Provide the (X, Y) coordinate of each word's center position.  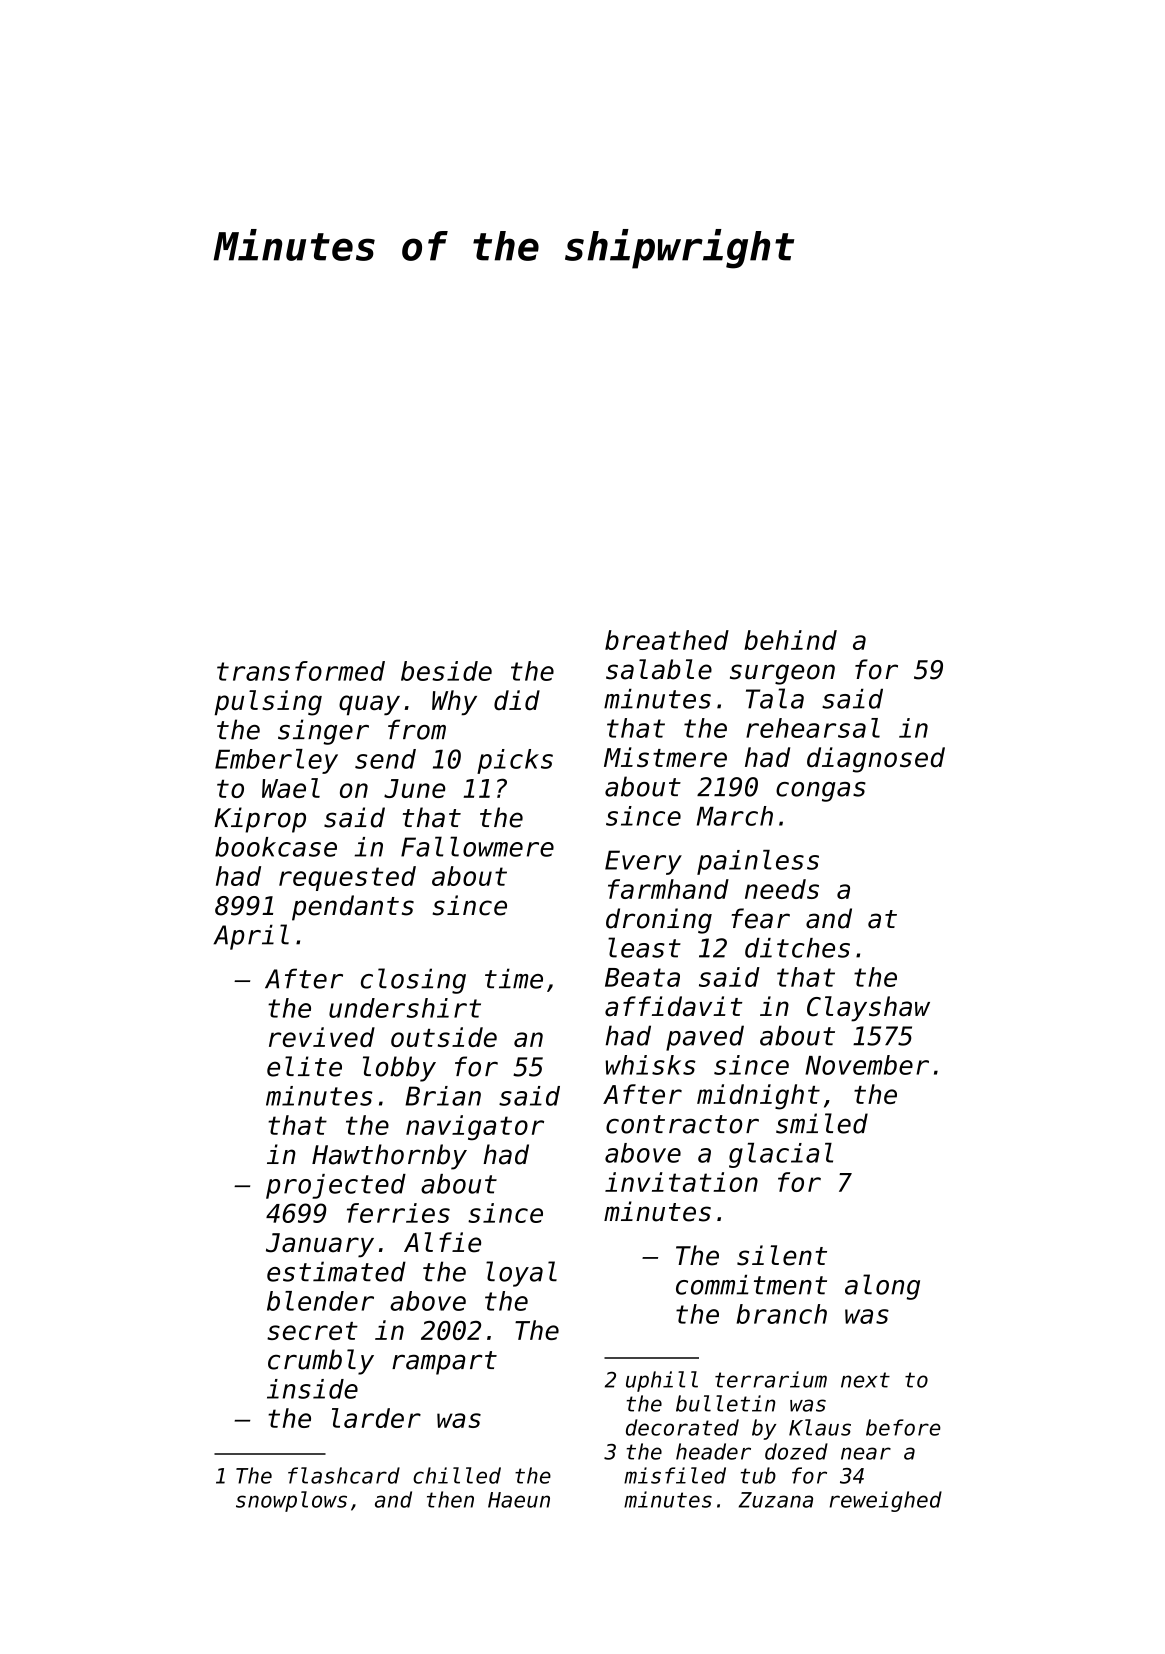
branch (782, 1314)
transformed (301, 671)
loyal (521, 1274)
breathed (667, 640)
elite (304, 1066)
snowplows (291, 1501)
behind (790, 640)
